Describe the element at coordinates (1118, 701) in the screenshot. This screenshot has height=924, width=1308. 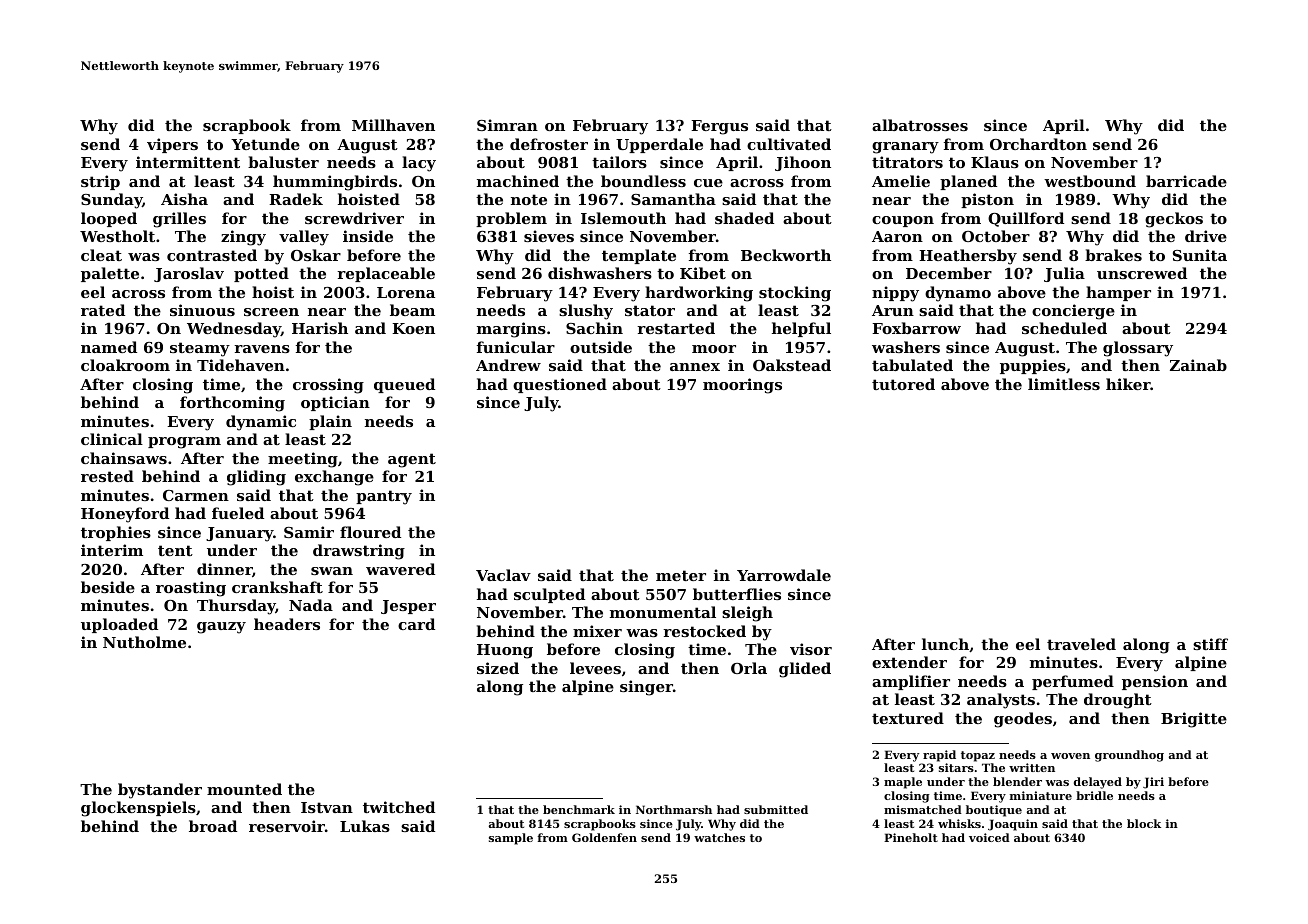
I see `drought` at that location.
